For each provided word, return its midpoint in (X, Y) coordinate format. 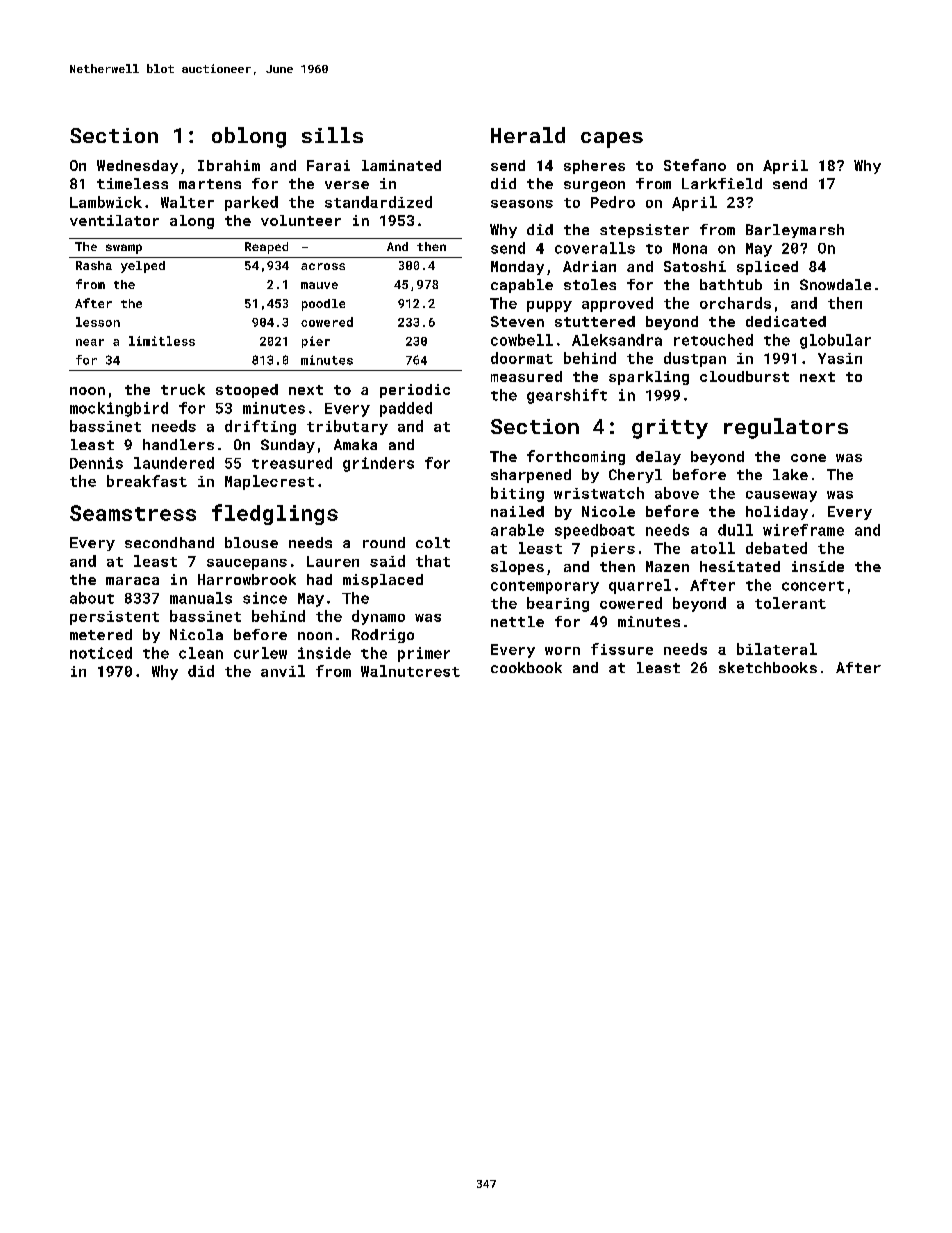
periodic (415, 391)
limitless (162, 341)
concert (813, 586)
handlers (178, 444)
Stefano (695, 165)
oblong (249, 137)
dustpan (695, 359)
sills (332, 135)
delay (658, 458)
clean (201, 653)
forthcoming (576, 457)
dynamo (378, 617)
